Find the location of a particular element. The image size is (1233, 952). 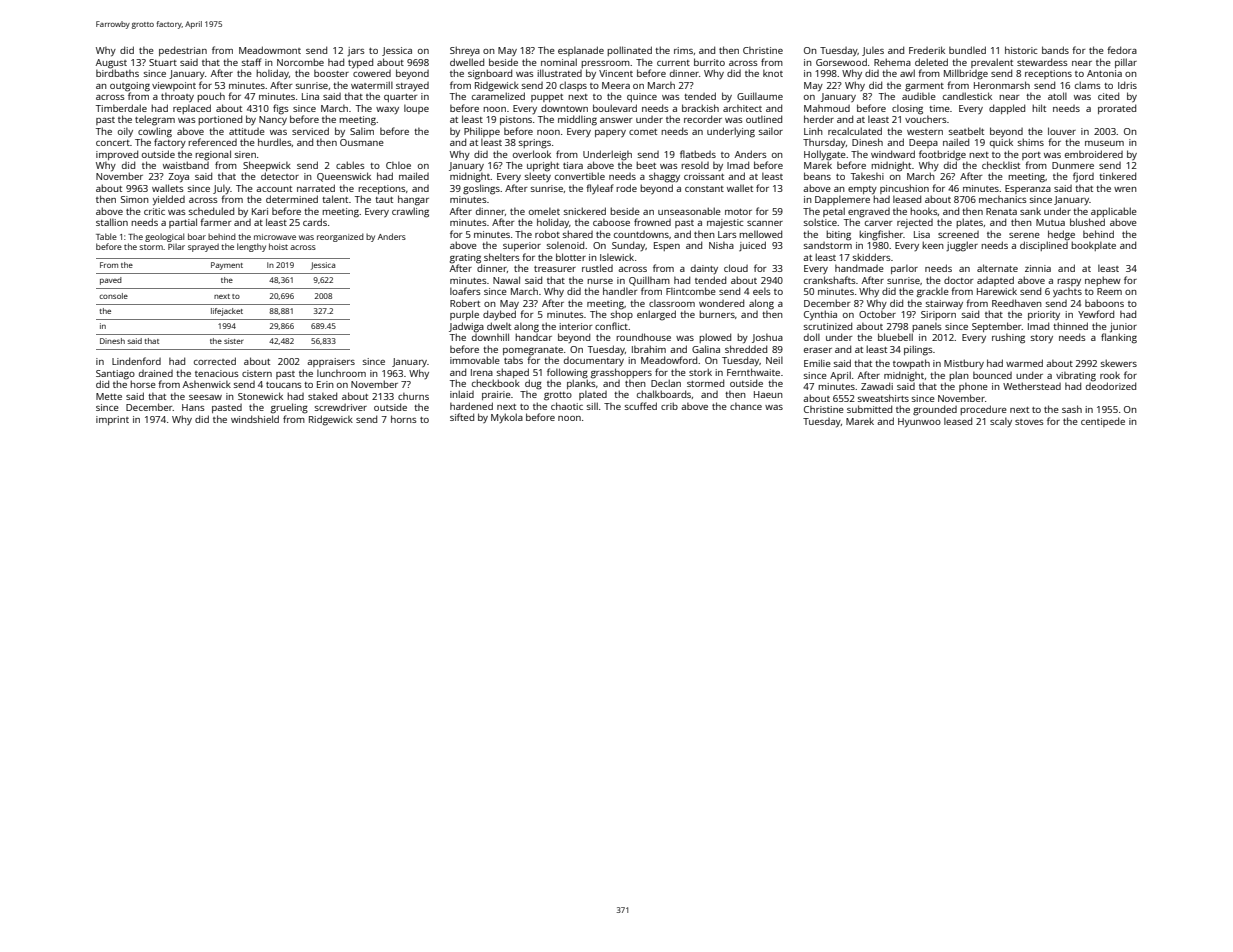

Sunday is located at coordinates (628, 246).
